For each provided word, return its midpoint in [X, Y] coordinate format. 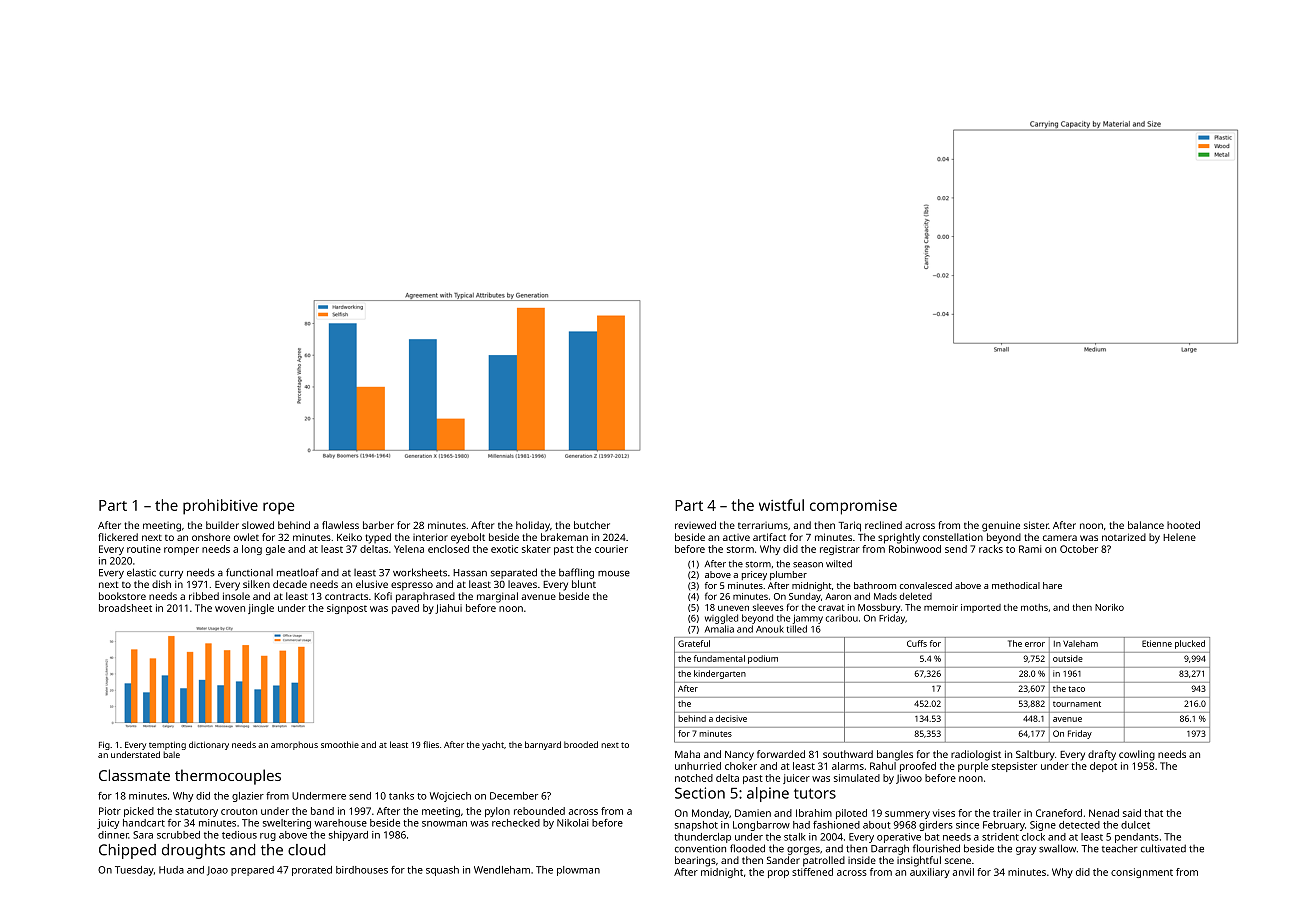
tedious [239, 835]
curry [171, 575]
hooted [1183, 525]
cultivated [1163, 848]
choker [741, 766]
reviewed [695, 525]
